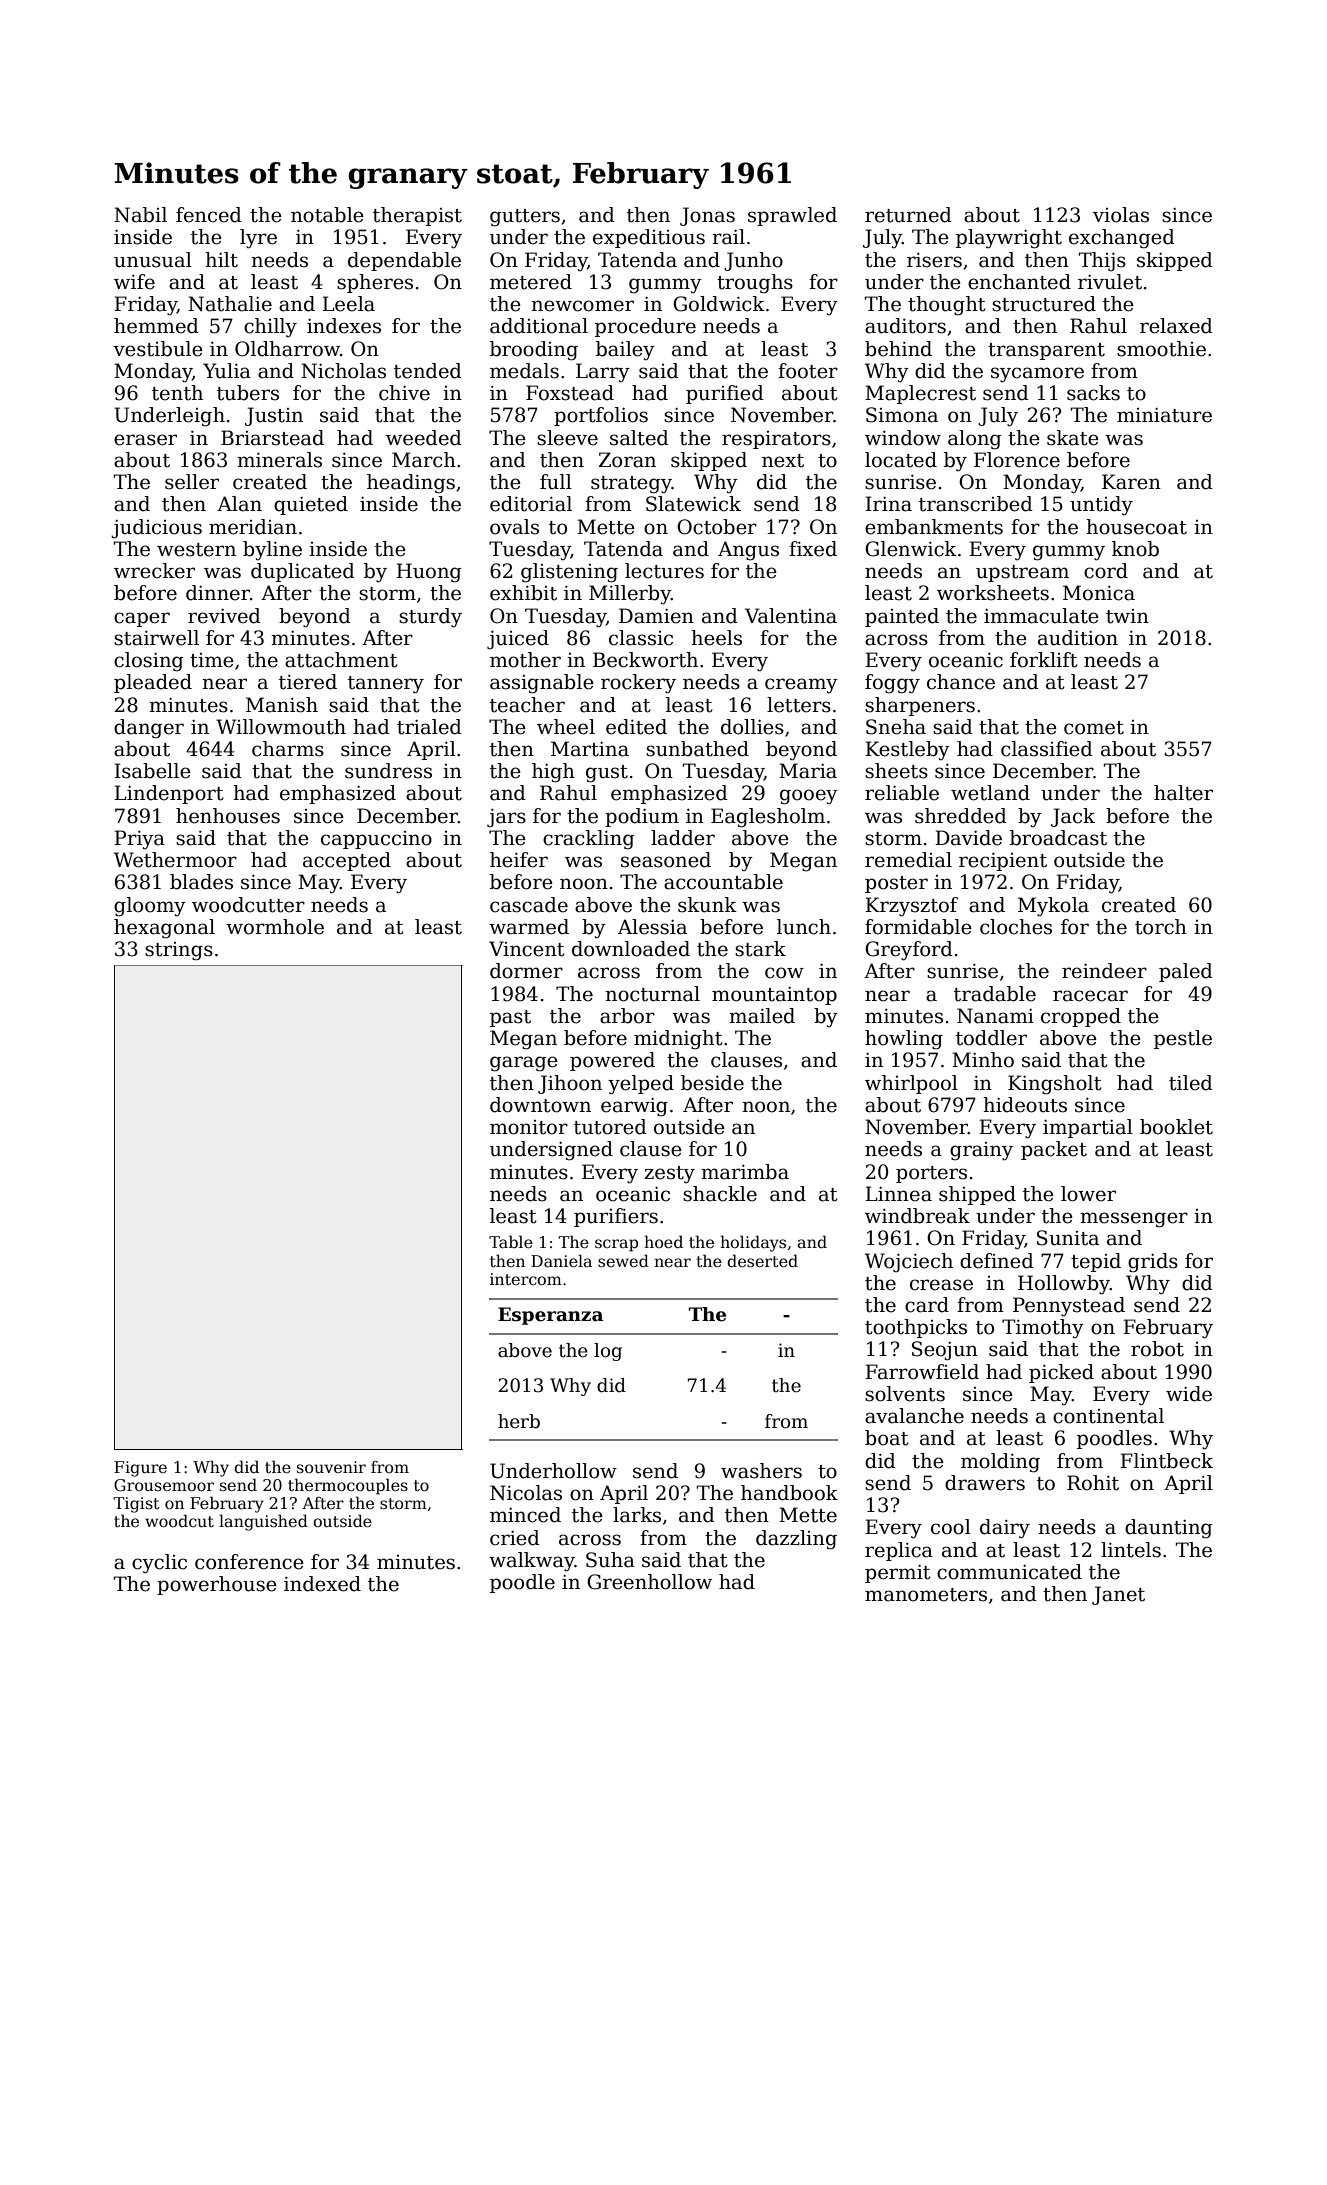  I want to click on Janet, so click(1118, 1595).
